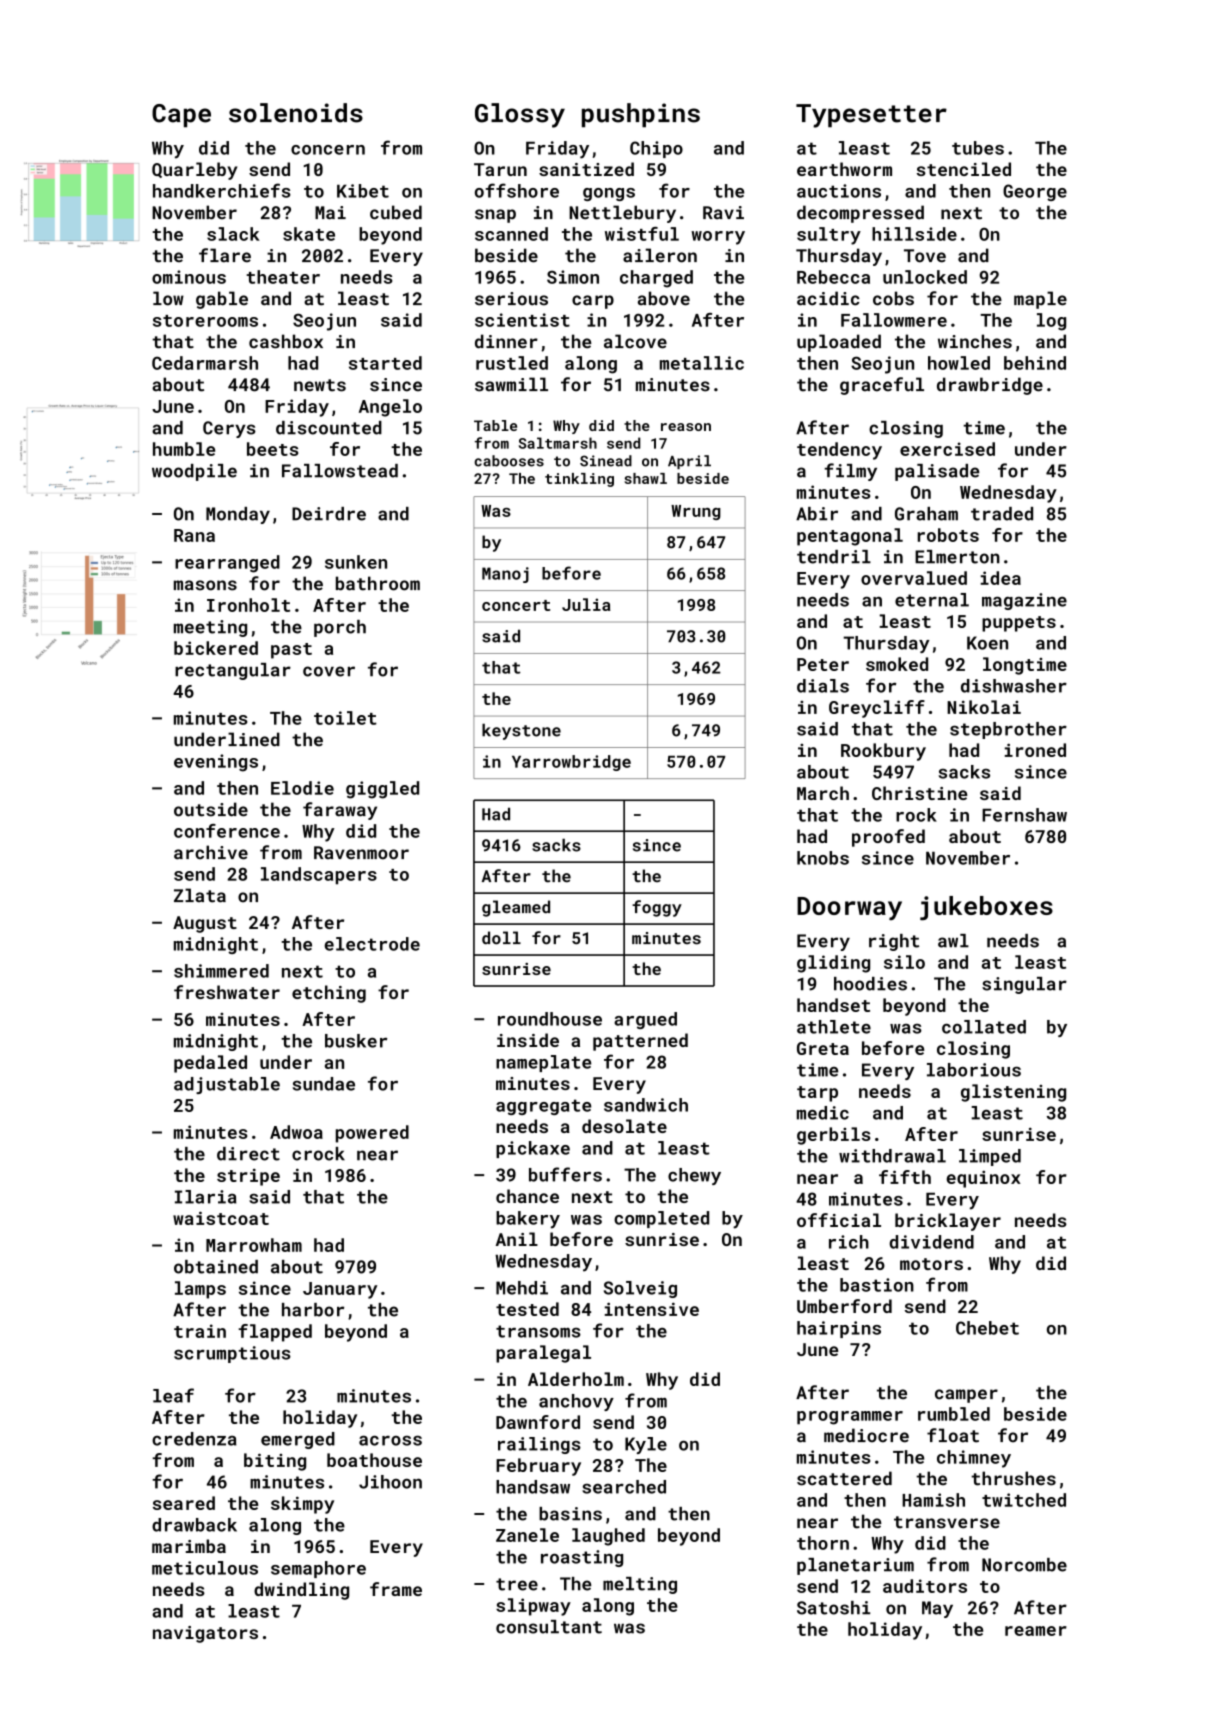 The width and height of the document is (1219, 1725). I want to click on singular, so click(1024, 985).
